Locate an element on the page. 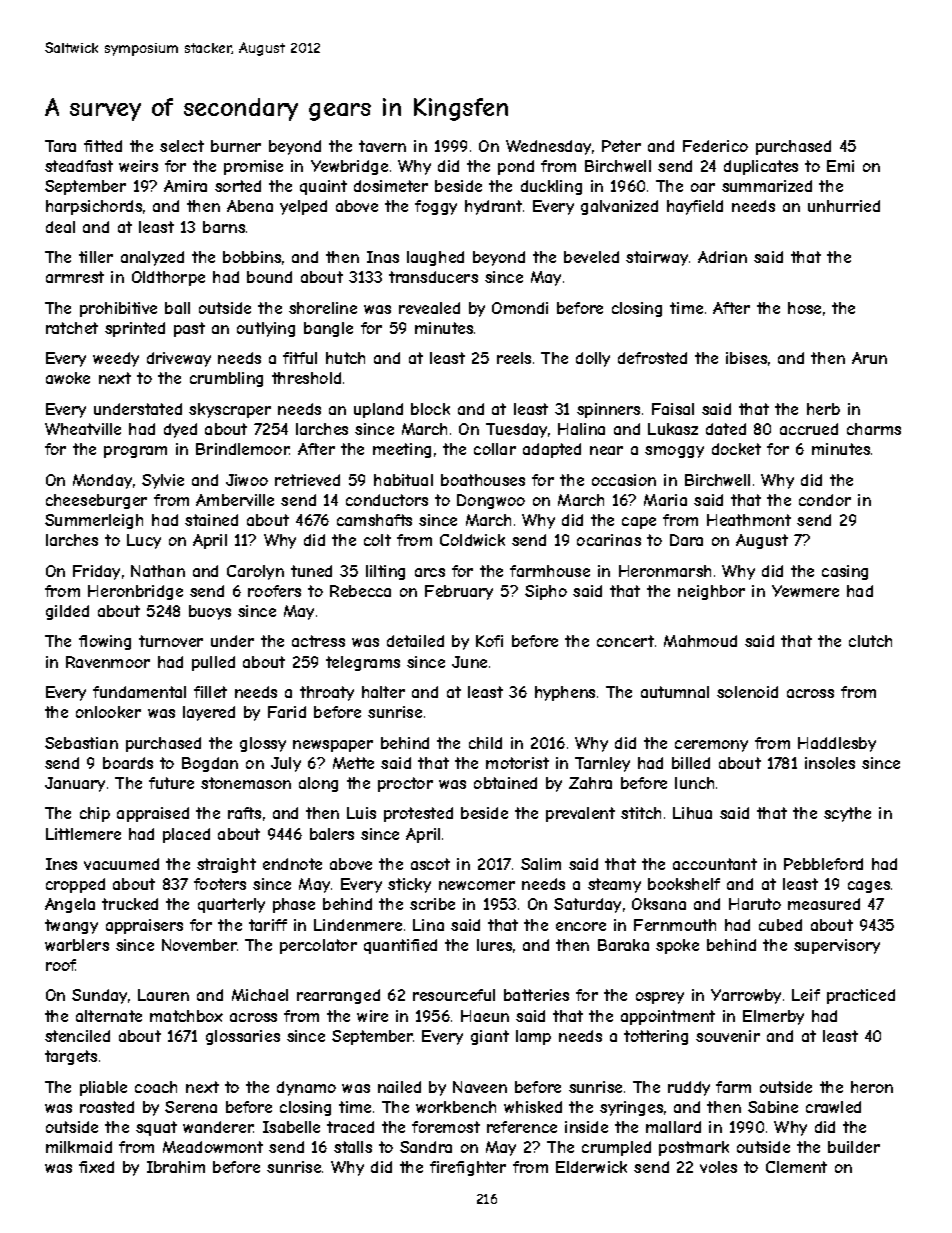  tiller is located at coordinates (96, 257).
